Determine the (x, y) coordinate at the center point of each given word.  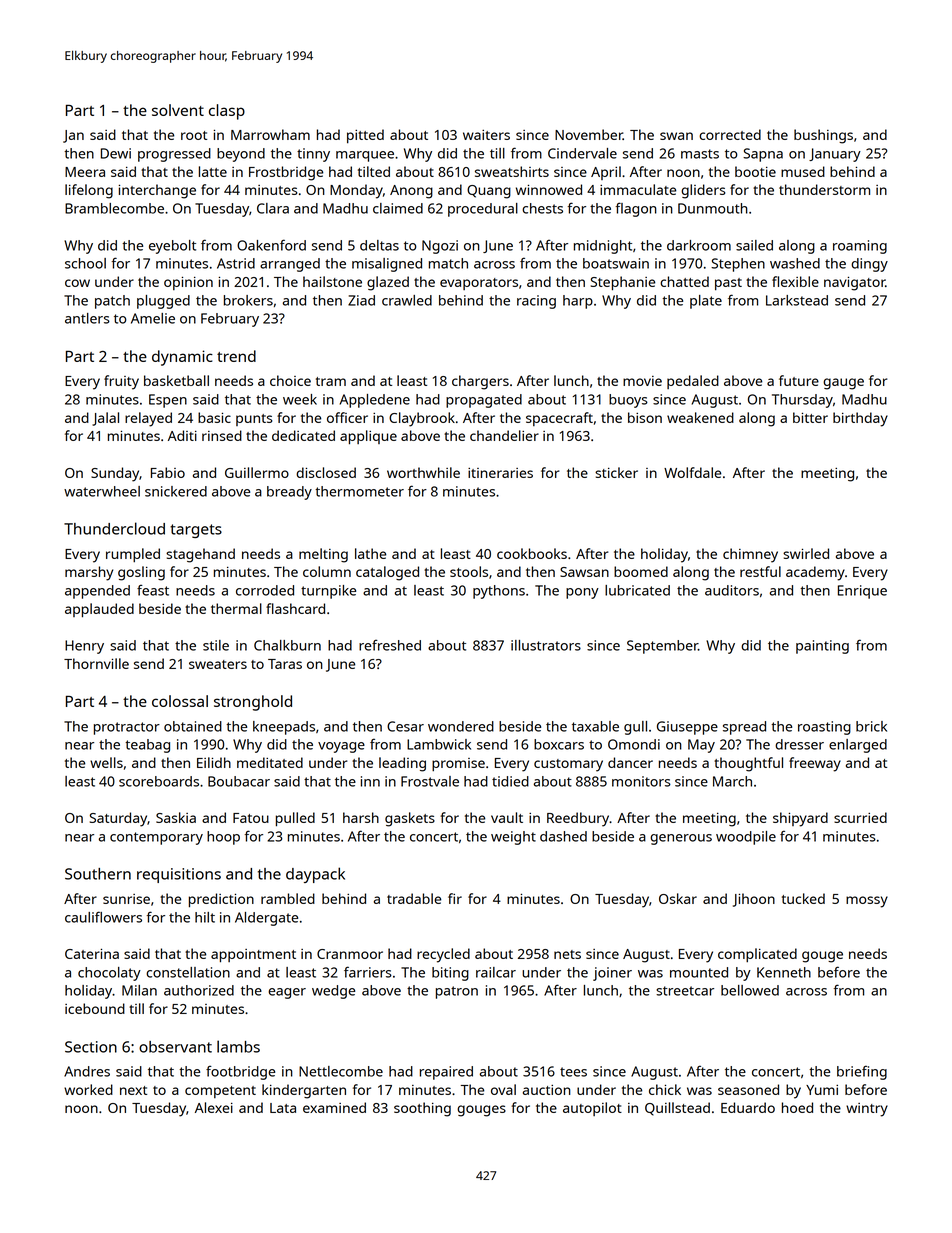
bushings (823, 136)
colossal (180, 701)
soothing (422, 1109)
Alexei (214, 1107)
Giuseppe (687, 728)
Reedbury (578, 819)
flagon (636, 209)
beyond (241, 155)
